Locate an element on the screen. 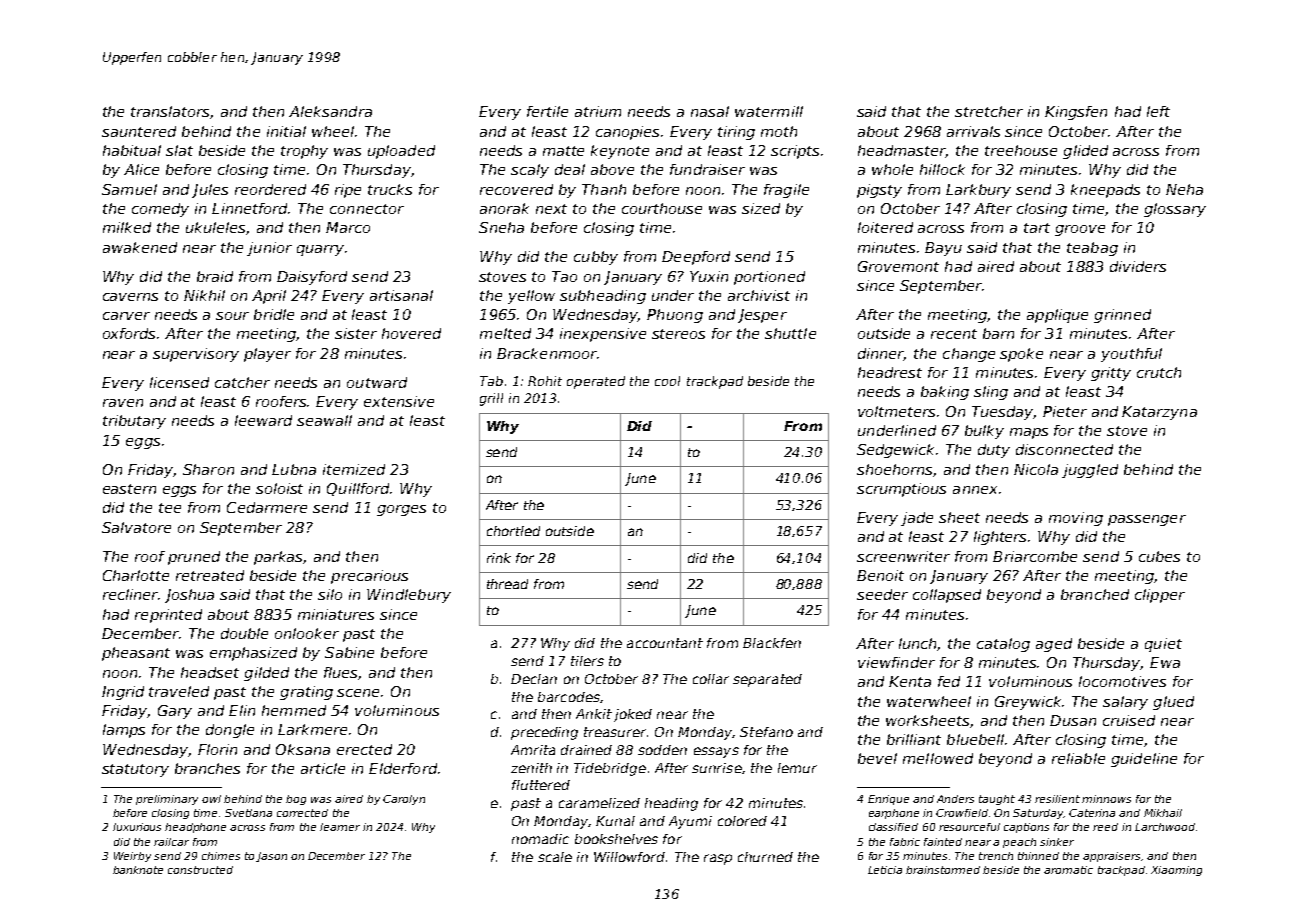 The height and width of the screenshot is (924, 1308). left is located at coordinates (1158, 111).
